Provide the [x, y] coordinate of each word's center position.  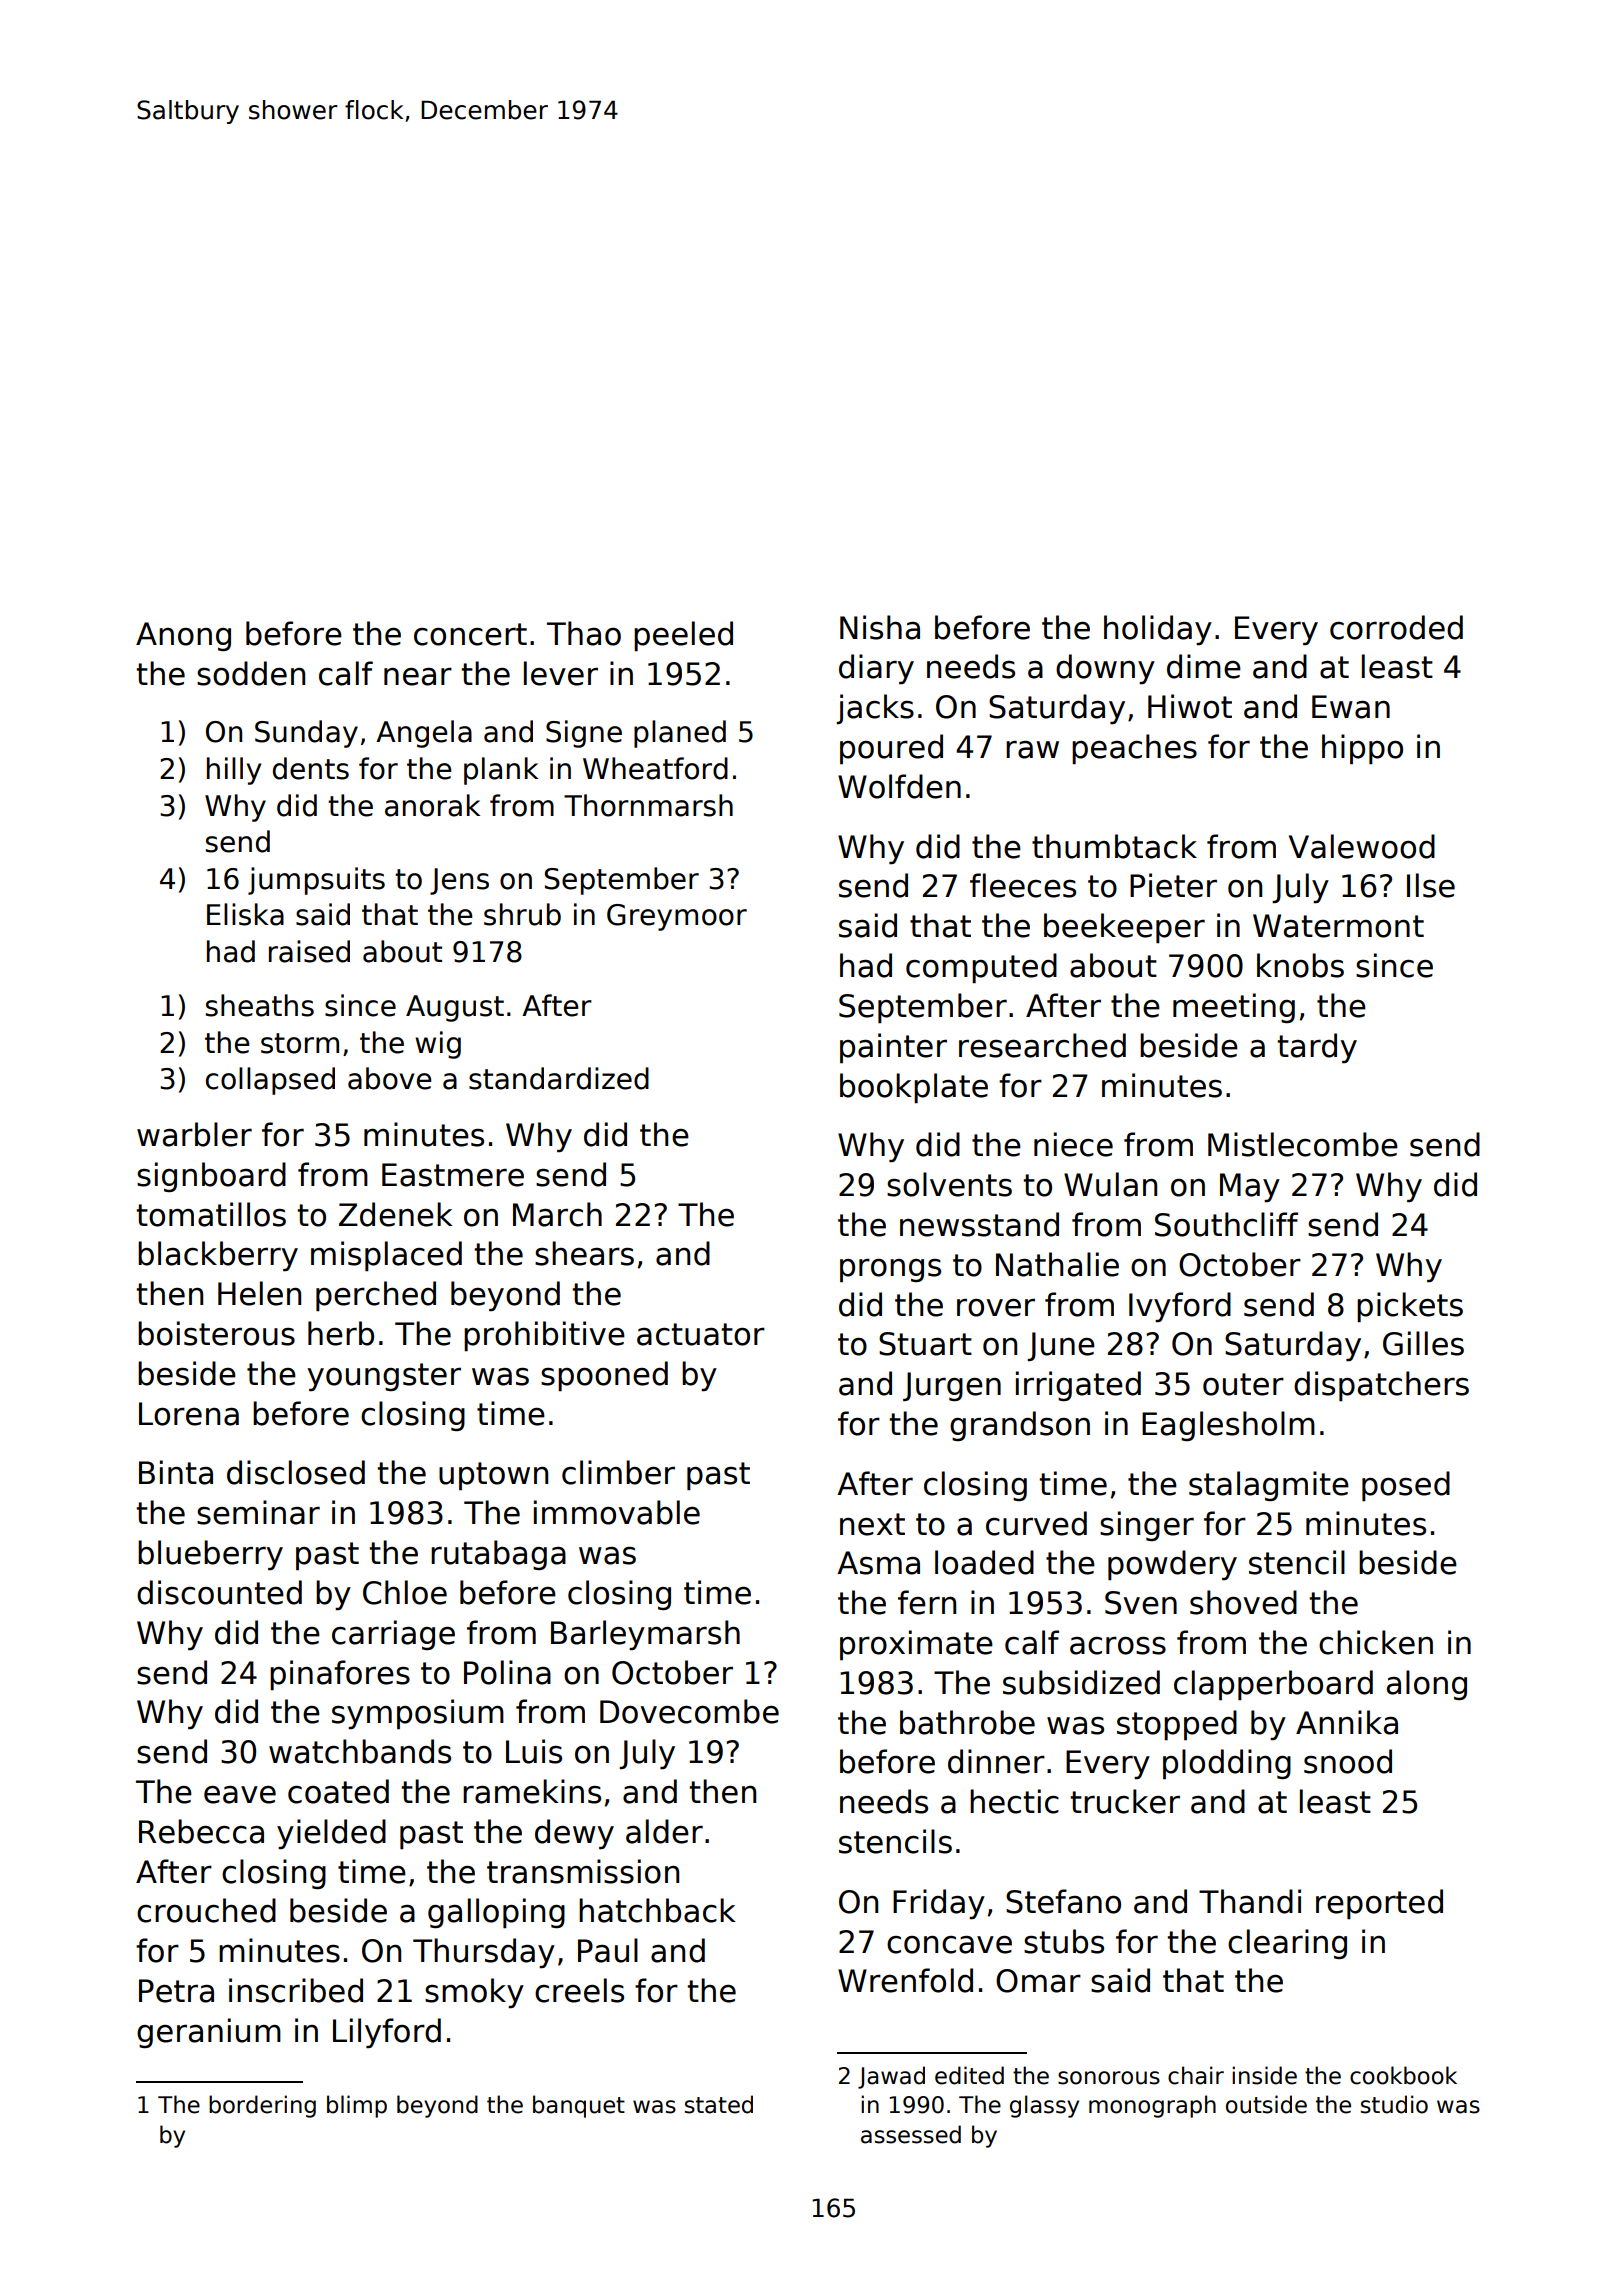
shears [584, 1253]
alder [664, 1831]
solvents [949, 1184]
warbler [194, 1134]
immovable [617, 1512]
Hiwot [1190, 706]
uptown [493, 1476]
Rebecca [201, 1831]
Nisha [880, 627]
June [1061, 1346]
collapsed [270, 1081]
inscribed [296, 1990]
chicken [1376, 1642]
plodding [1227, 1764]
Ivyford [1180, 1307]
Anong [183, 636]
